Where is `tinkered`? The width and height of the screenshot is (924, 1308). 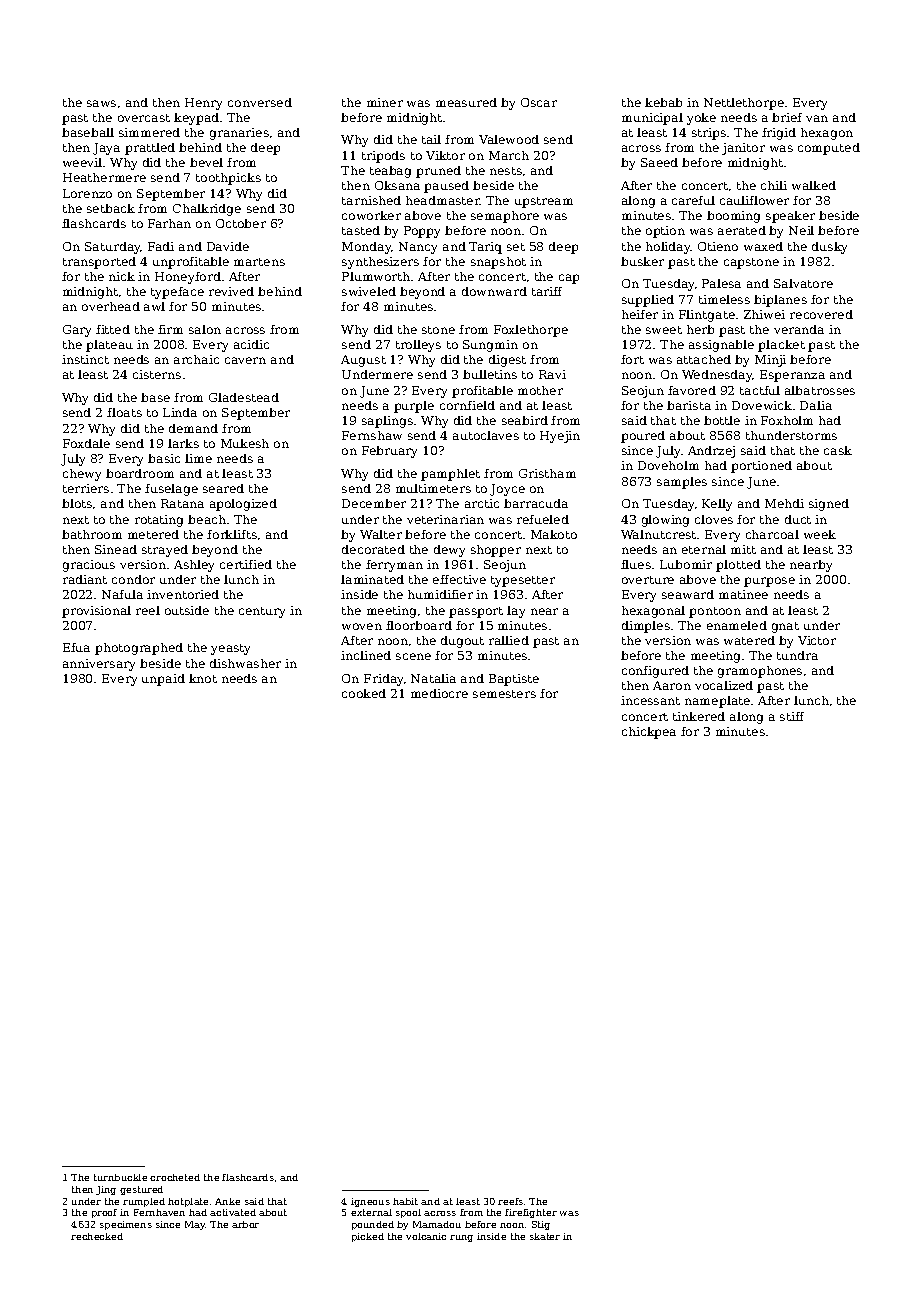 tinkered is located at coordinates (699, 716).
